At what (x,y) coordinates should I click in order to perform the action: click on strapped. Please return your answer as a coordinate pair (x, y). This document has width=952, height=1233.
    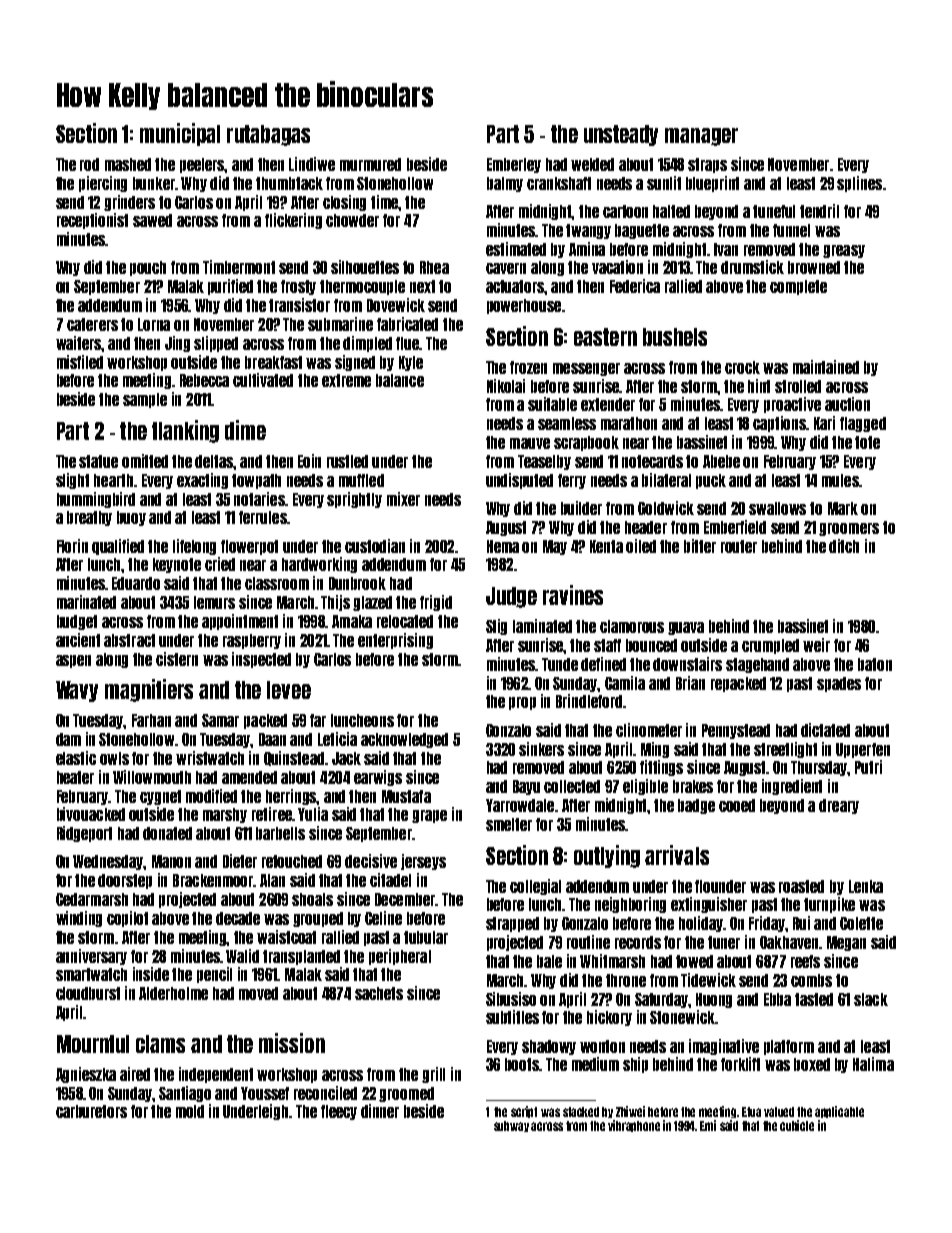
    Looking at the image, I should click on (512, 924).
